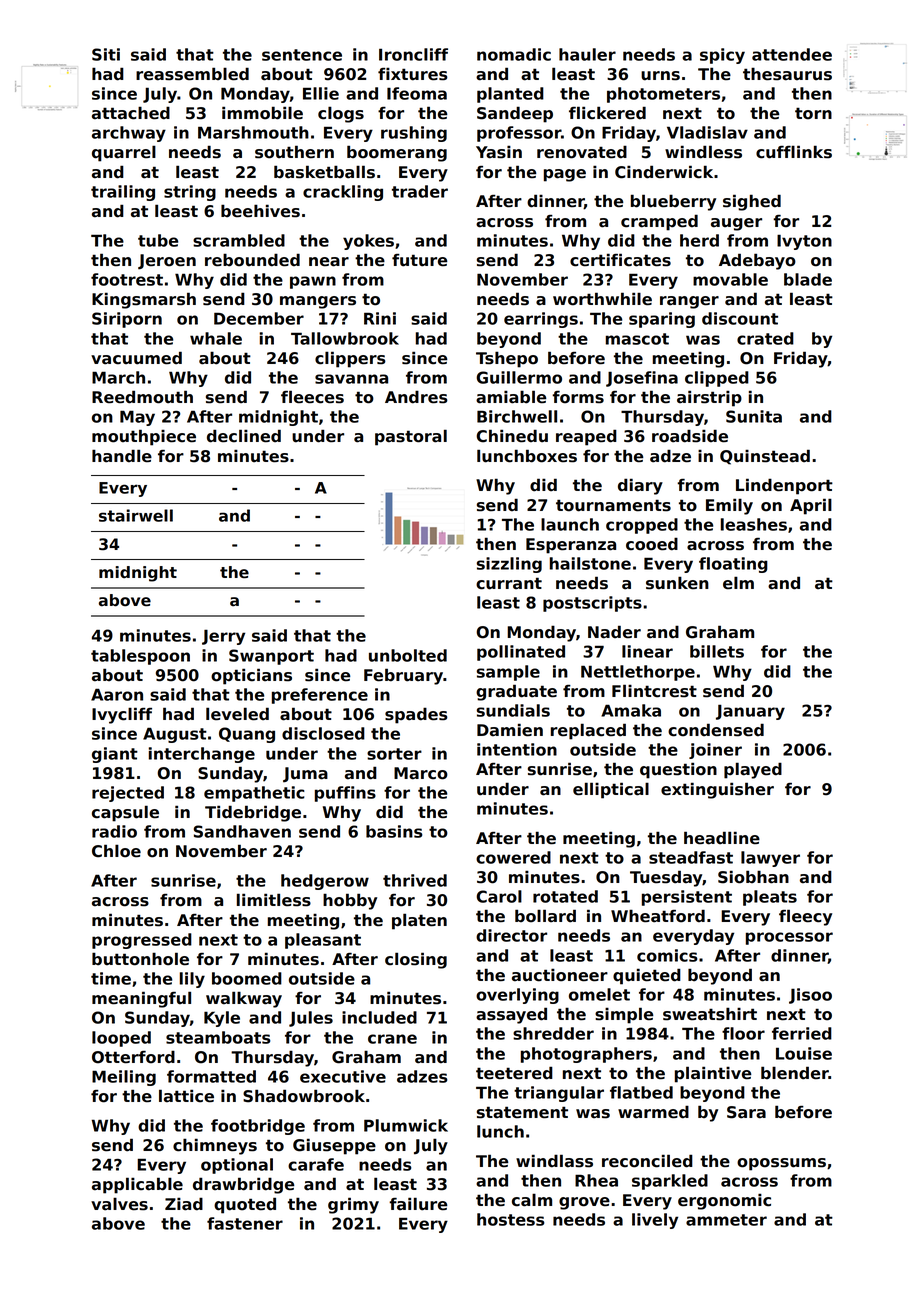  What do you see at coordinates (137, 1185) in the document?
I see `applicable` at bounding box center [137, 1185].
